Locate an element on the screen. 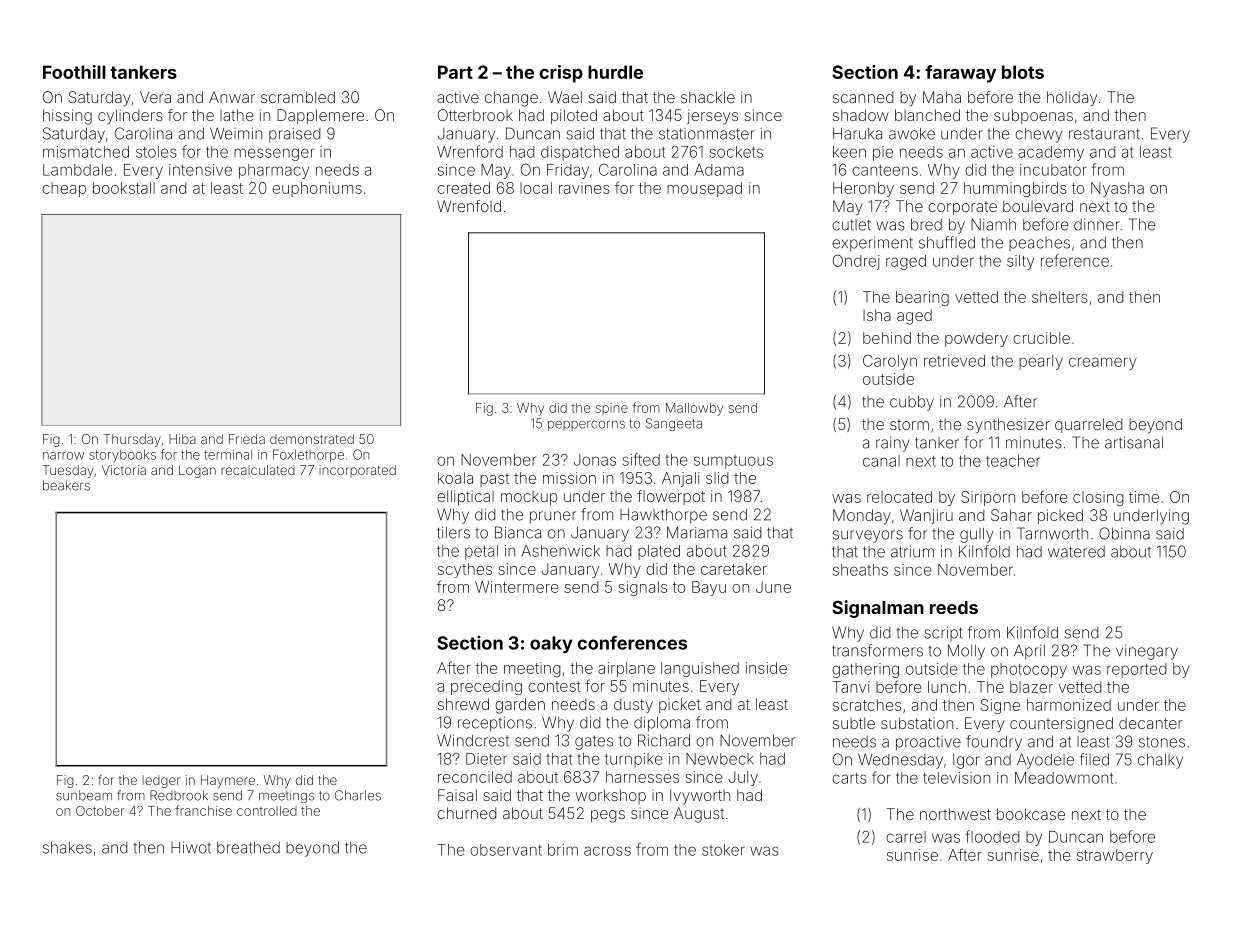 This screenshot has width=1233, height=952. beakers is located at coordinates (66, 485).
